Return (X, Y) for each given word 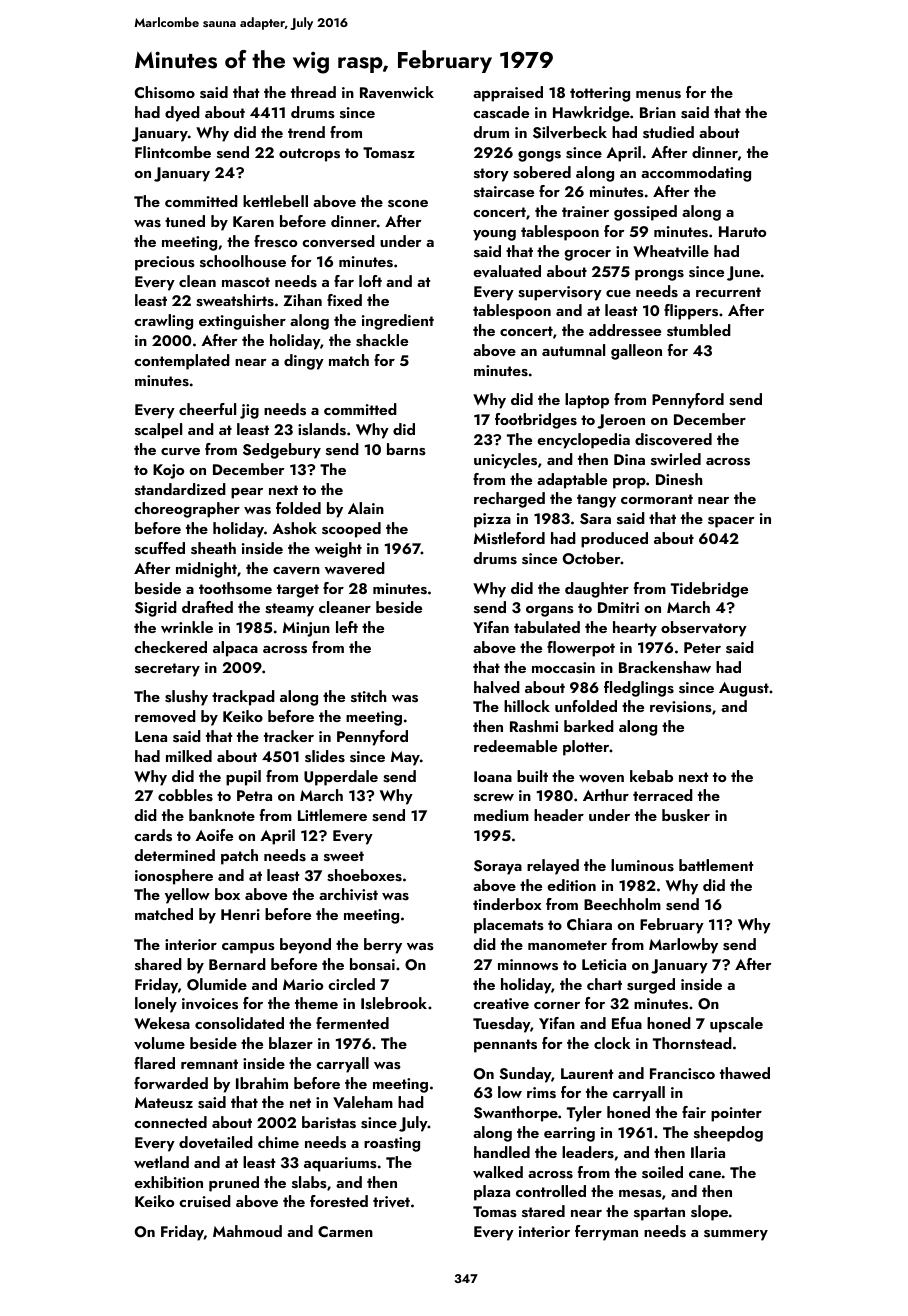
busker (686, 815)
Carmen (345, 1231)
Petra (254, 795)
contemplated (182, 362)
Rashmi (534, 726)
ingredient (398, 322)
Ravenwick (397, 92)
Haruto (742, 231)
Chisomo (165, 92)
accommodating (696, 174)
